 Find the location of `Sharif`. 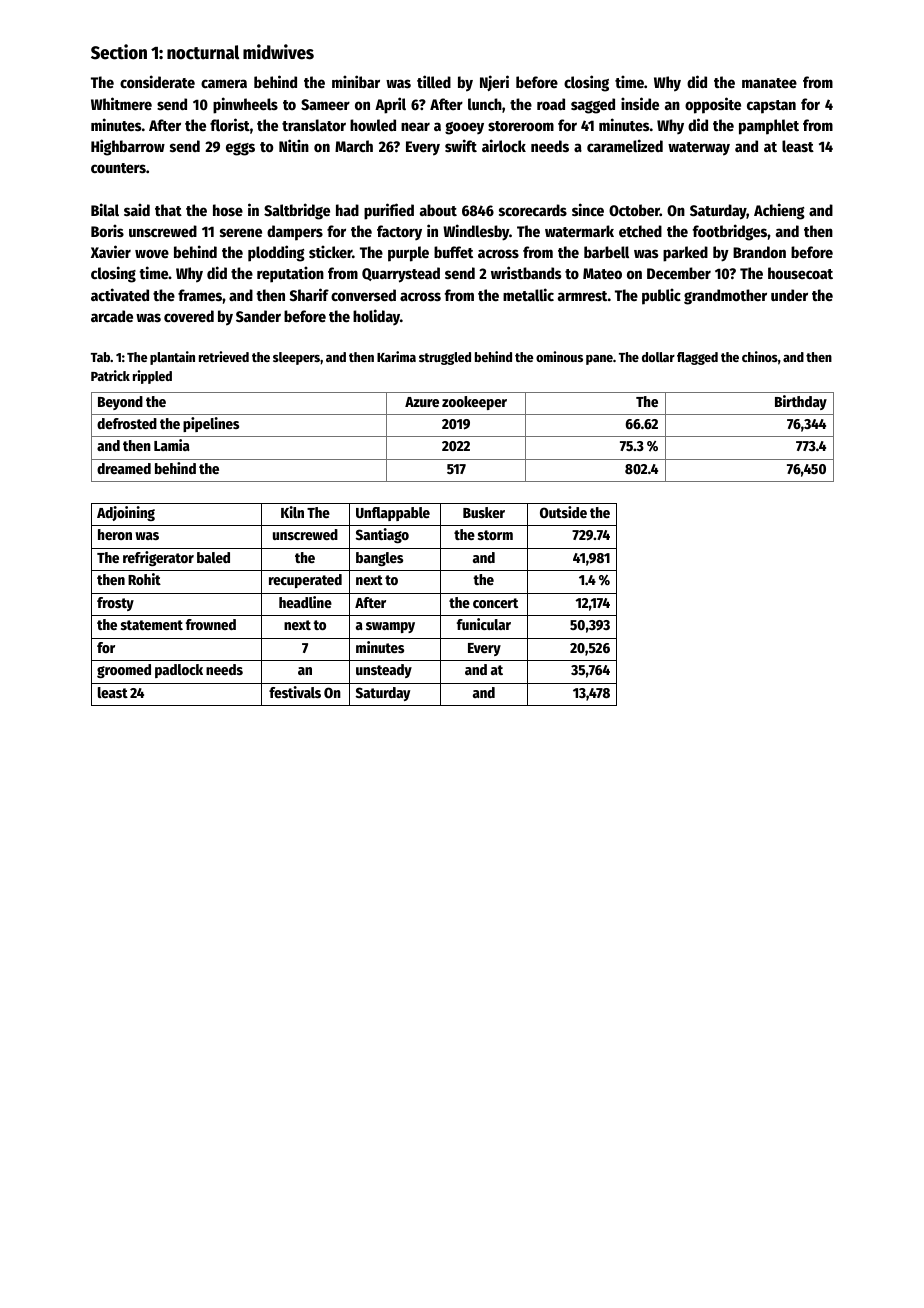

Sharif is located at coordinates (309, 294).
